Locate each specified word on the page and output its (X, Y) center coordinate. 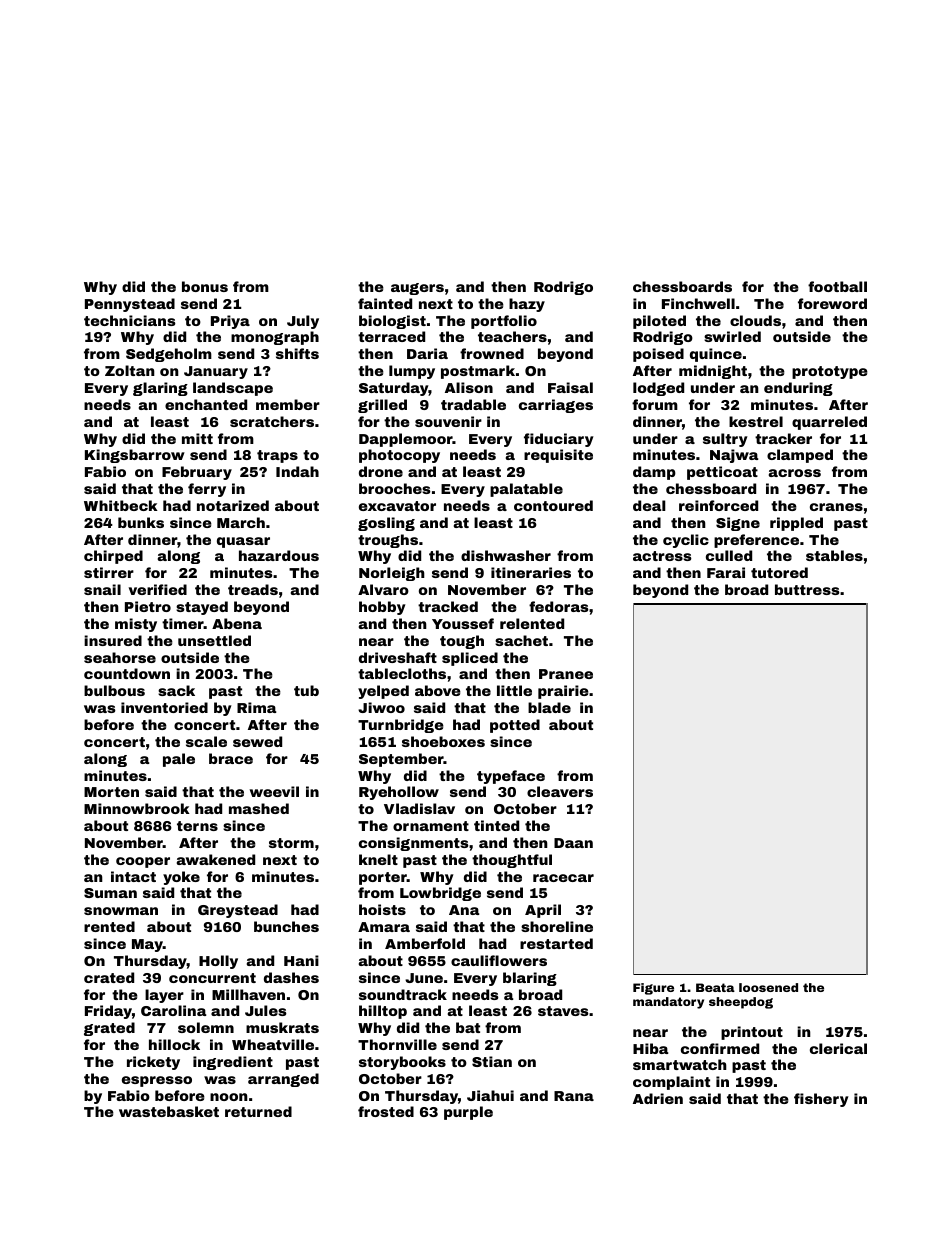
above (438, 690)
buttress (807, 589)
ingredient (233, 1063)
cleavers (560, 791)
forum (655, 404)
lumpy (412, 372)
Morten (111, 792)
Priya (230, 322)
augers (417, 289)
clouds (755, 320)
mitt (197, 438)
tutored (779, 572)
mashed (259, 808)
